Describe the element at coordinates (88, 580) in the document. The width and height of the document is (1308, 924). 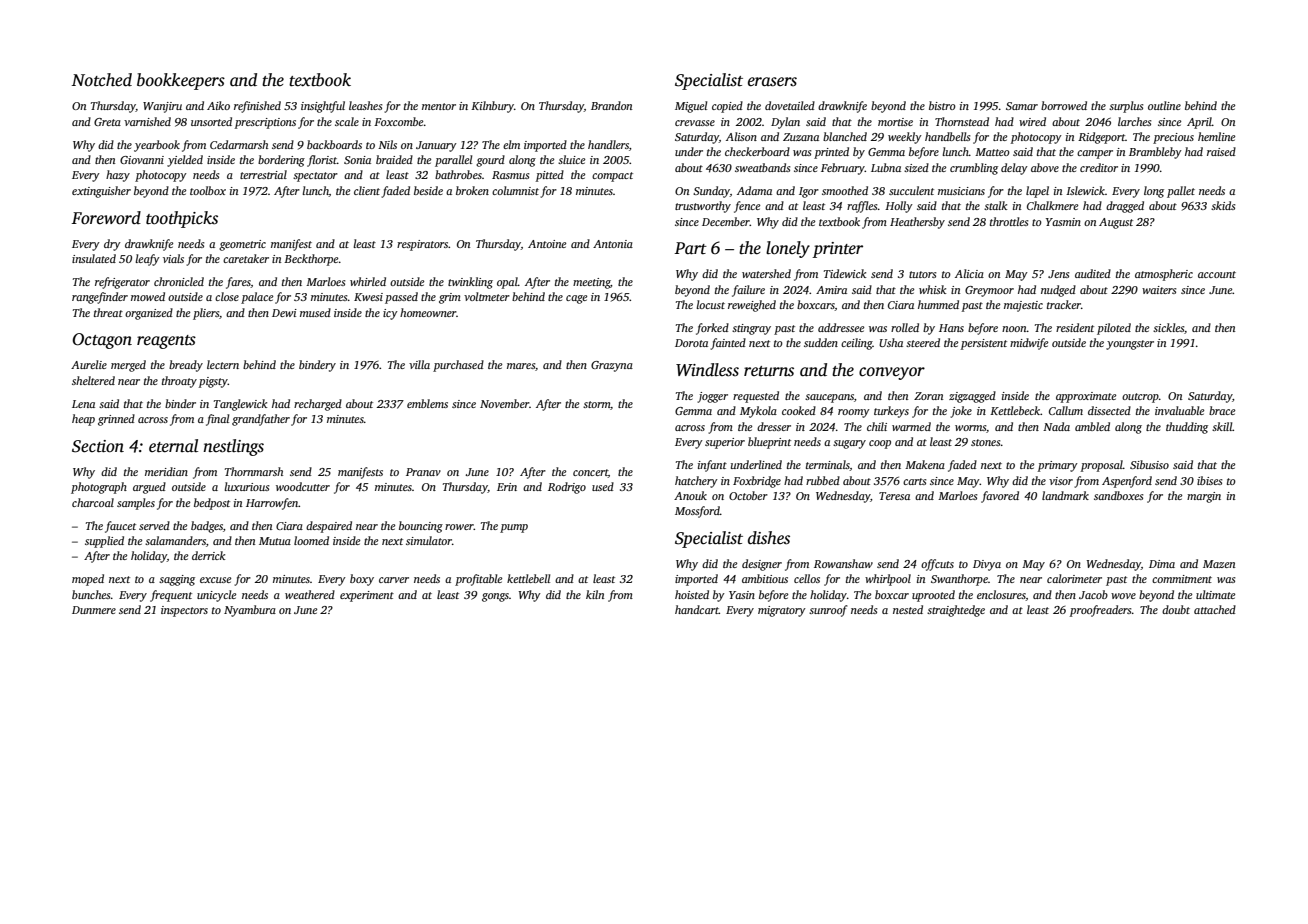
I see `moped` at that location.
